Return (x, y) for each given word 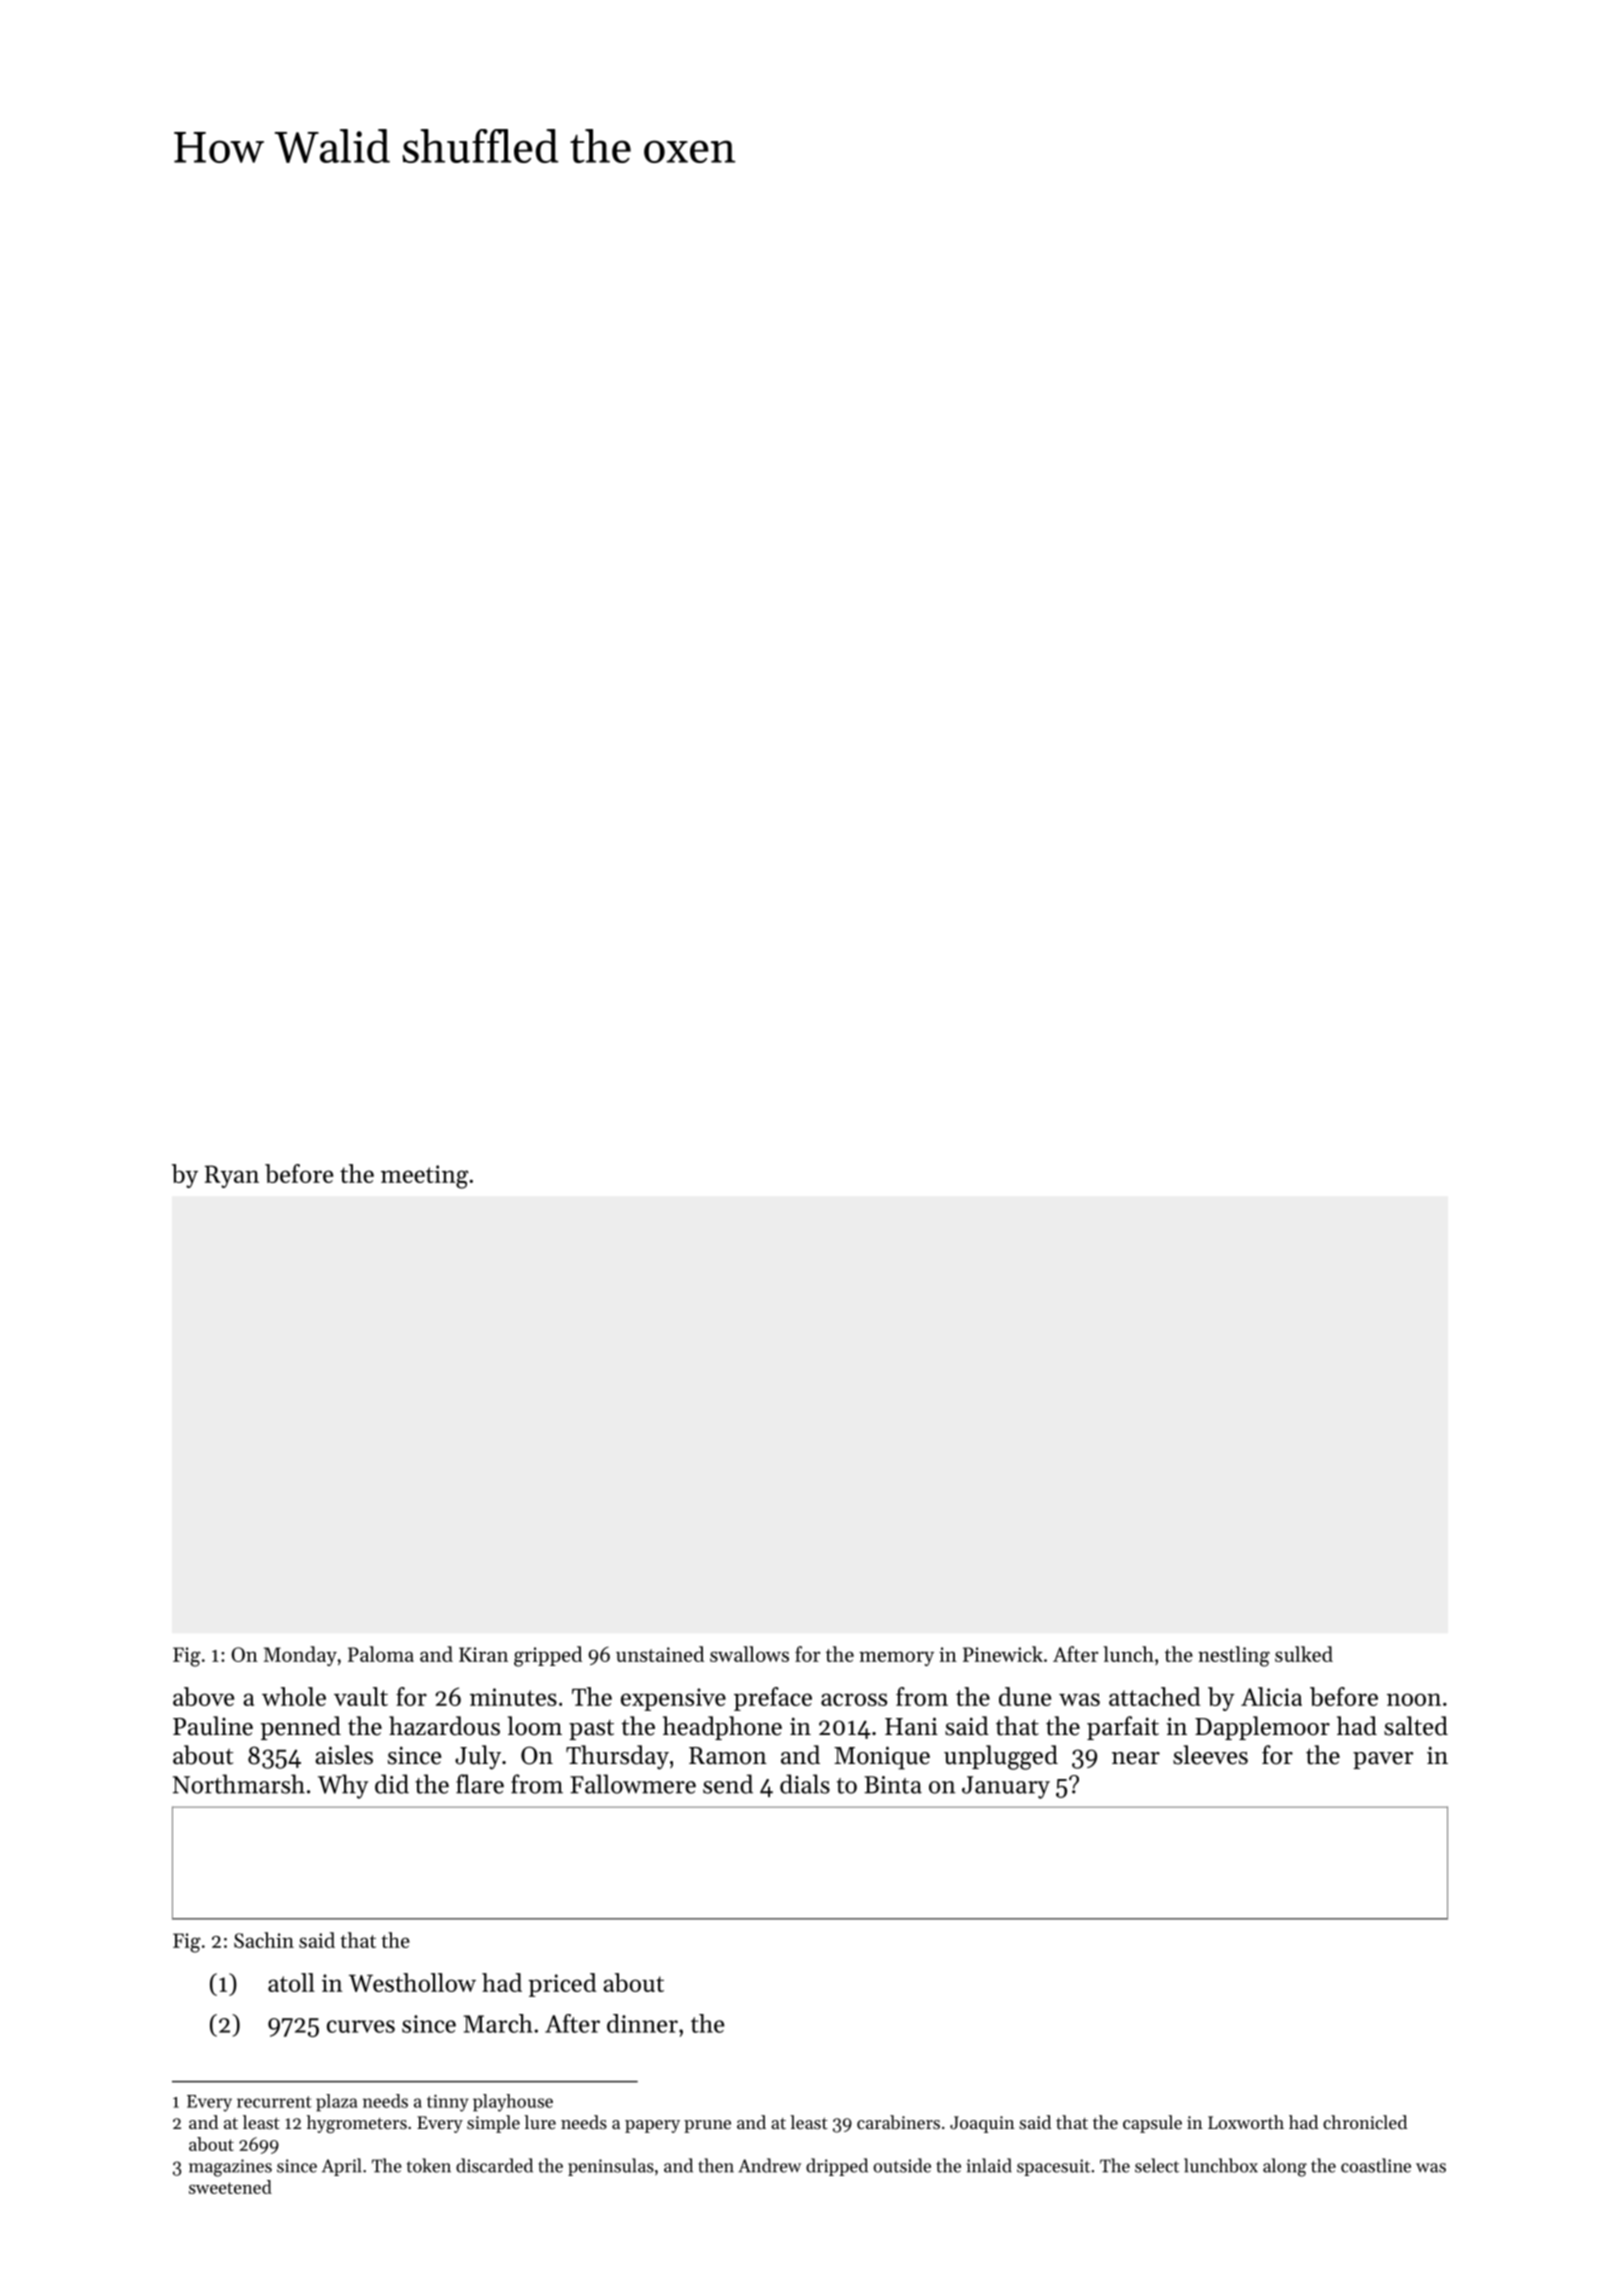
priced (562, 1985)
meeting (425, 1177)
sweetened (230, 2187)
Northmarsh (239, 1784)
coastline (1376, 2165)
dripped (837, 2167)
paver (1383, 1760)
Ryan (232, 1176)
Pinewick (1003, 1654)
